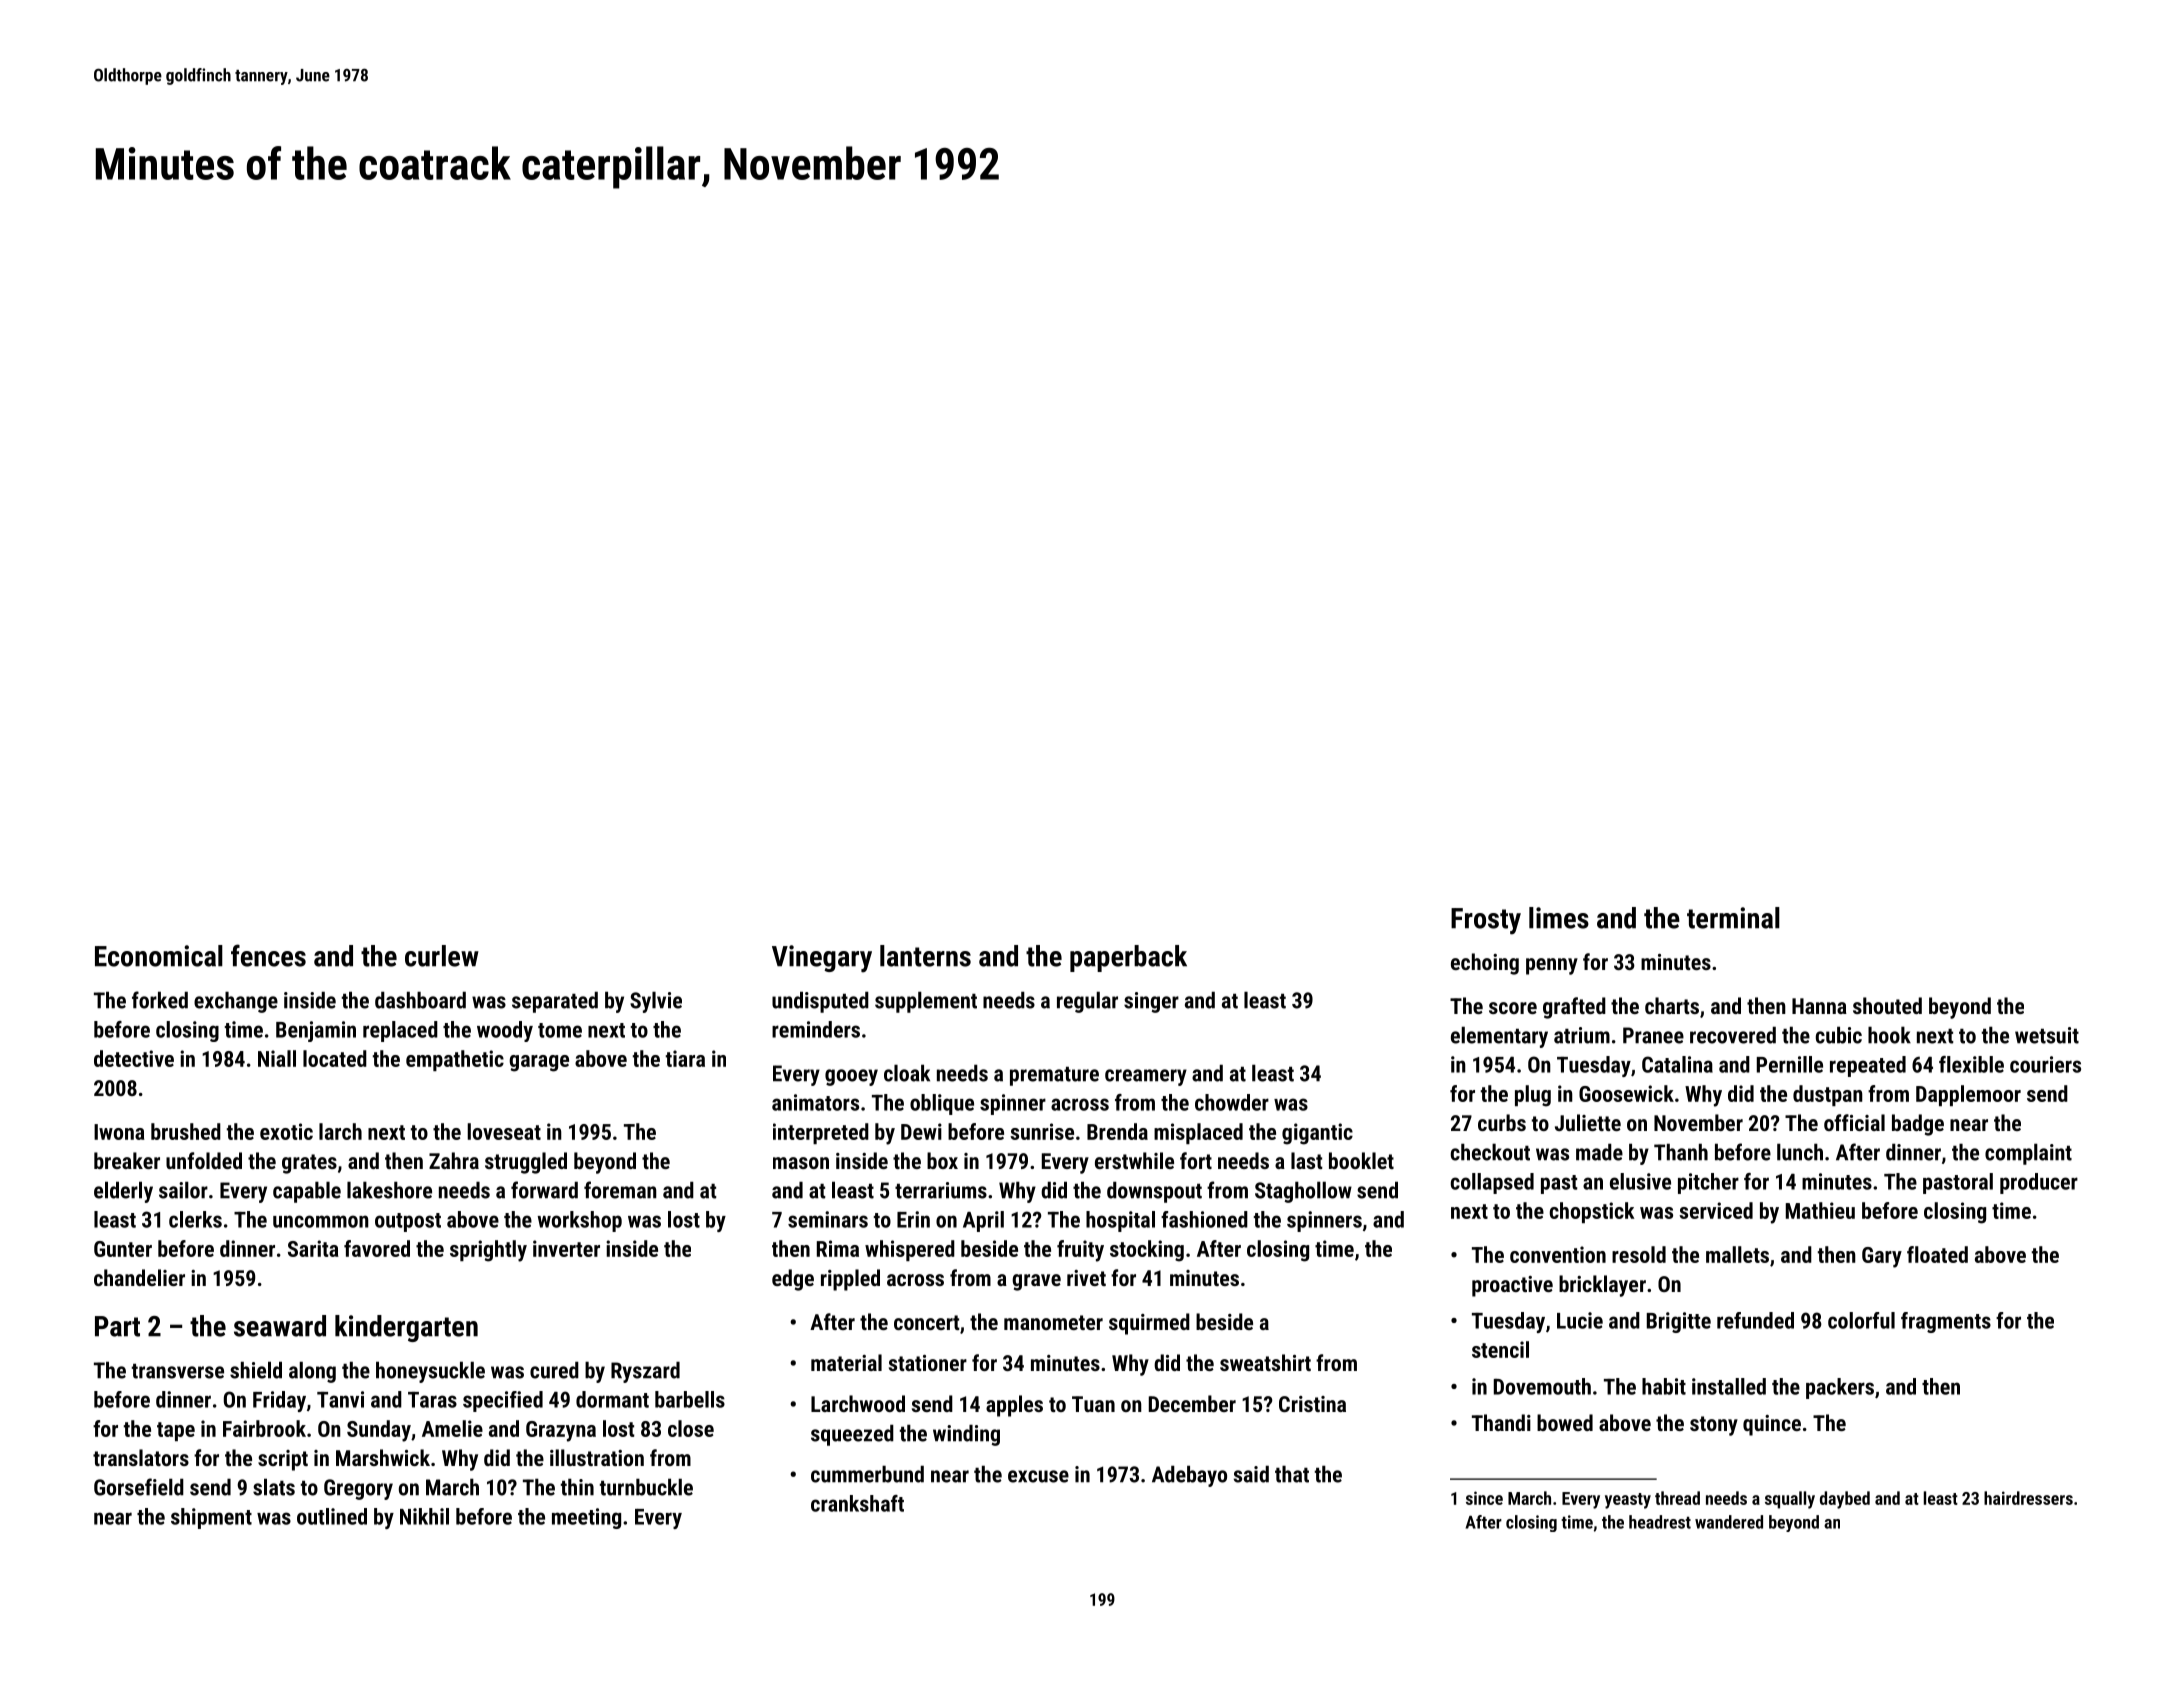 The height and width of the document is (1683, 2178). I want to click on packers, so click(1840, 1388).
